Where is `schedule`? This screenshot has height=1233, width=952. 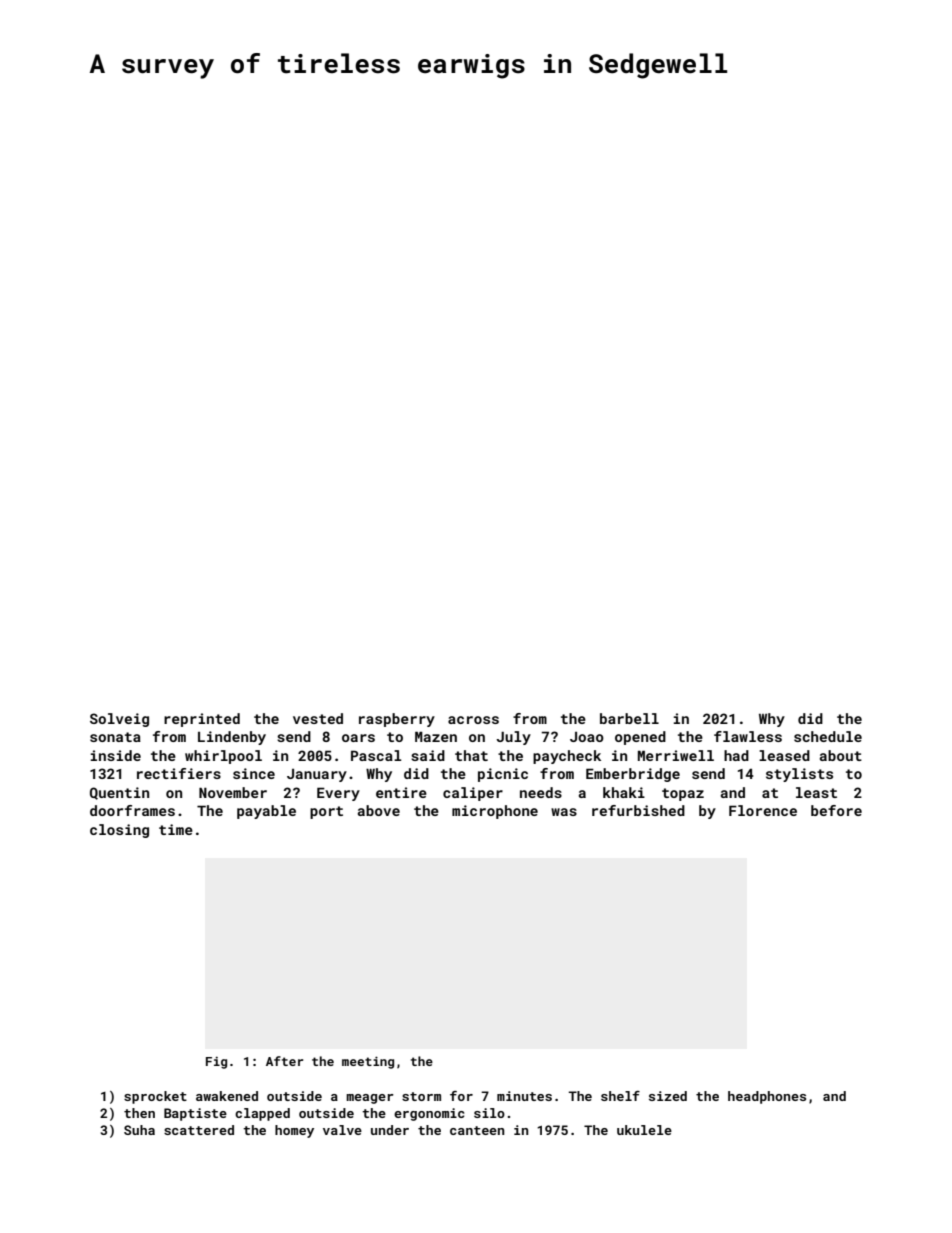 schedule is located at coordinates (828, 736).
